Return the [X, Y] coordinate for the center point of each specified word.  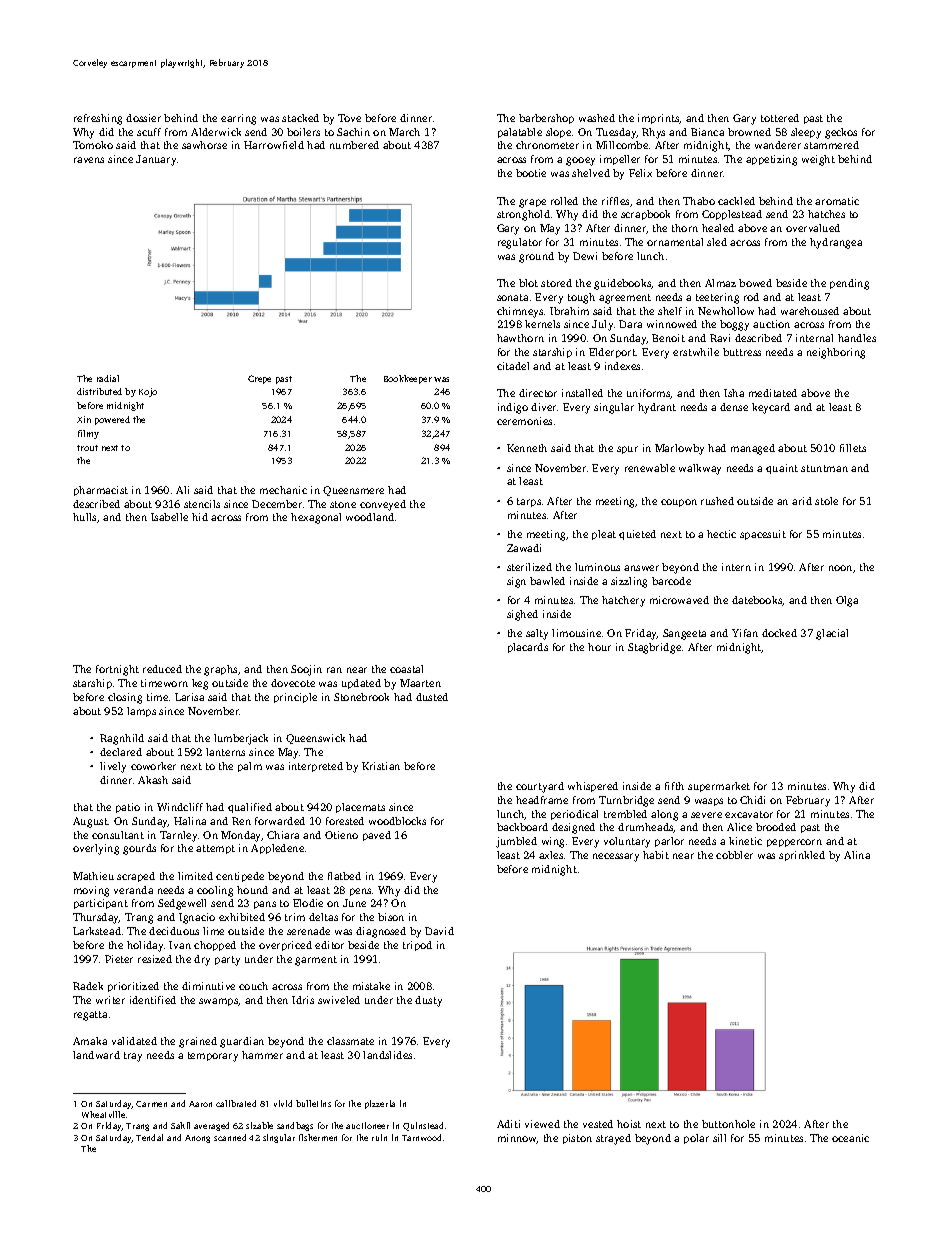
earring [238, 119]
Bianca [707, 132]
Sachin [353, 132]
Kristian [381, 766]
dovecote [293, 683]
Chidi [752, 800]
